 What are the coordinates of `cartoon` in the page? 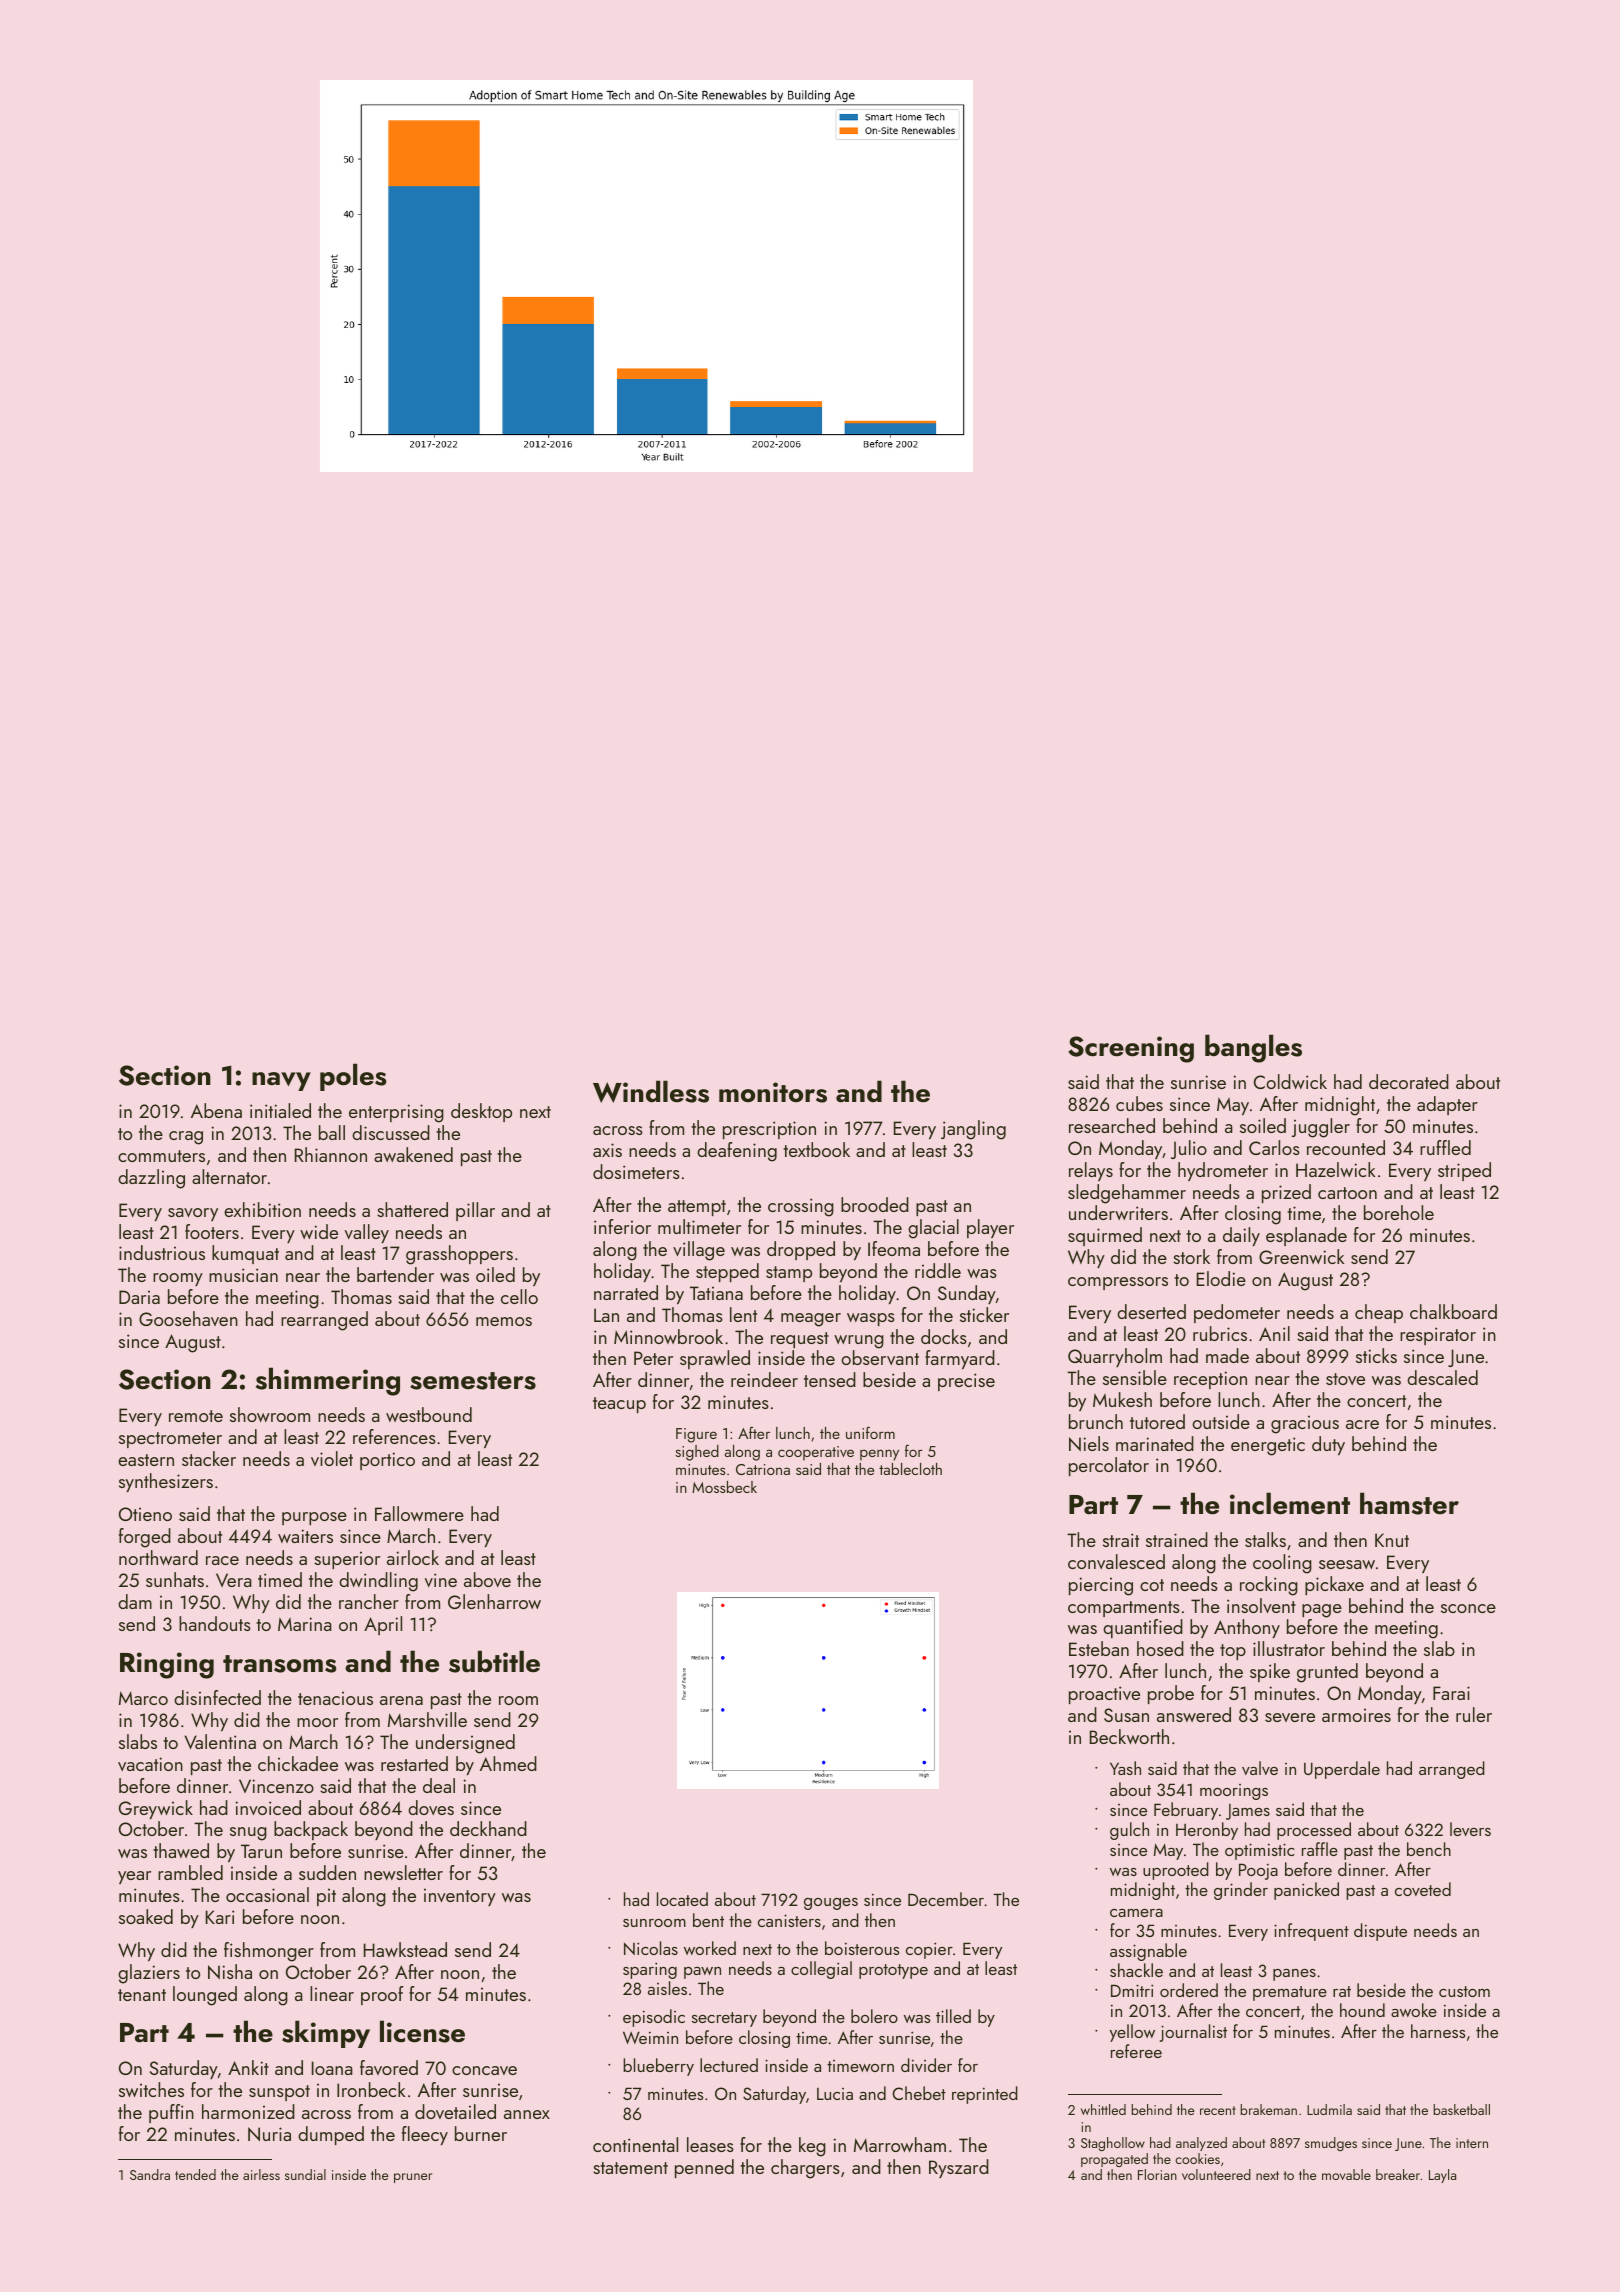 It's located at (1347, 1193).
